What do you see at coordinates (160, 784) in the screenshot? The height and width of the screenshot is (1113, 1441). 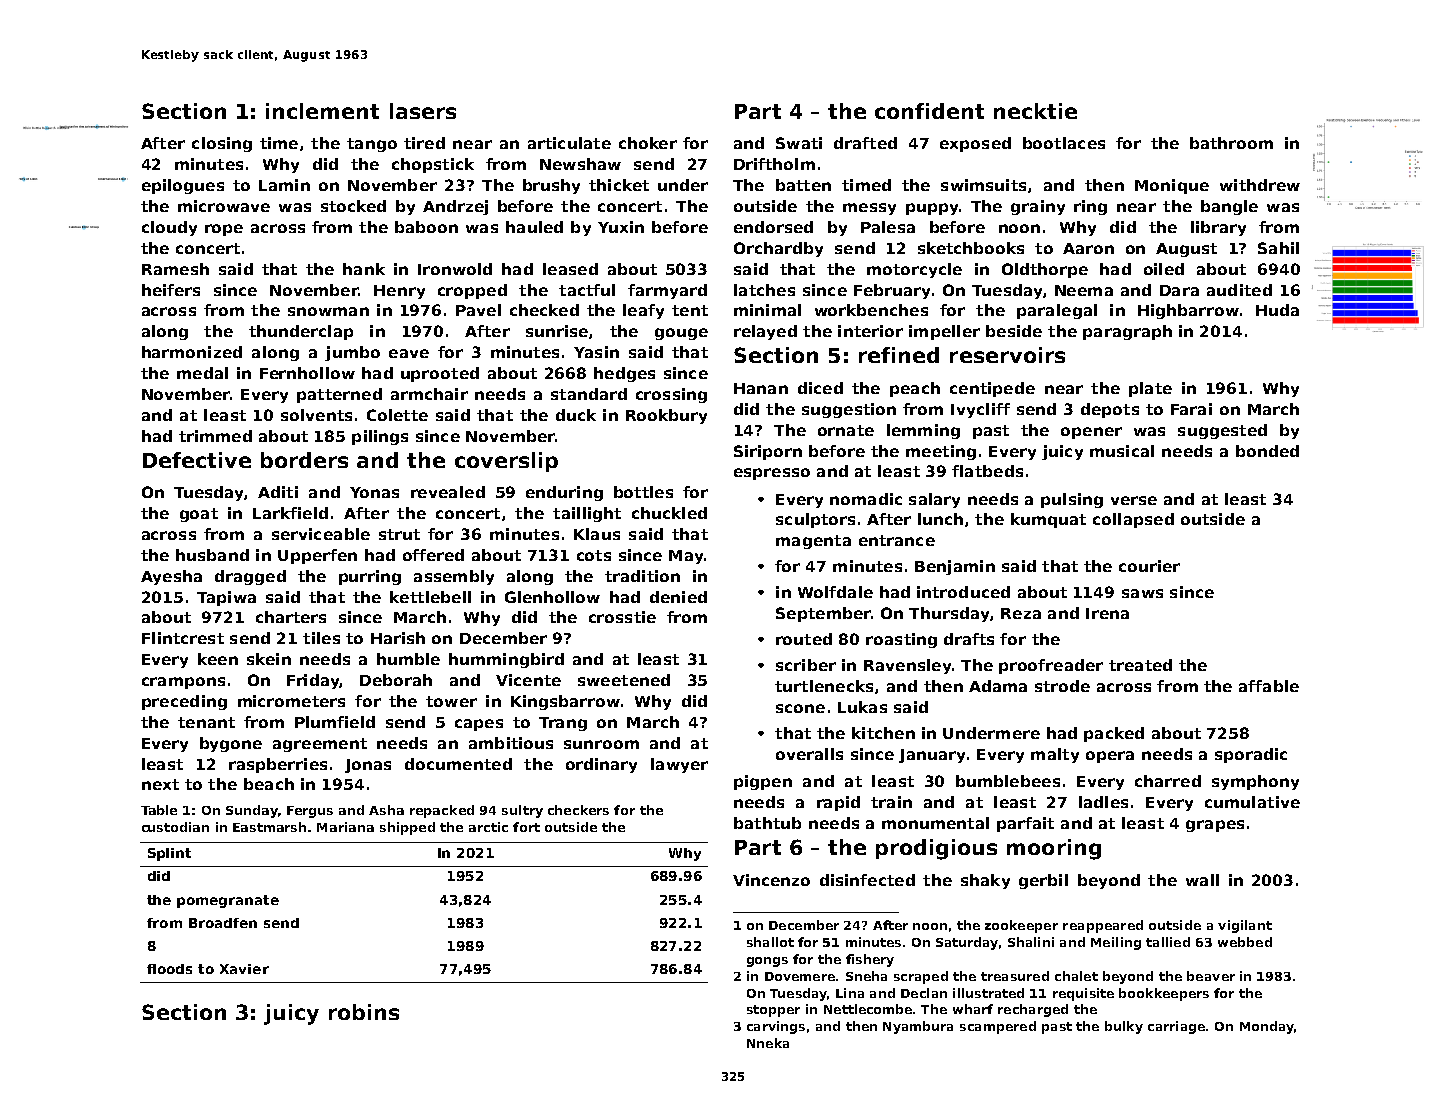 I see `next` at bounding box center [160, 784].
